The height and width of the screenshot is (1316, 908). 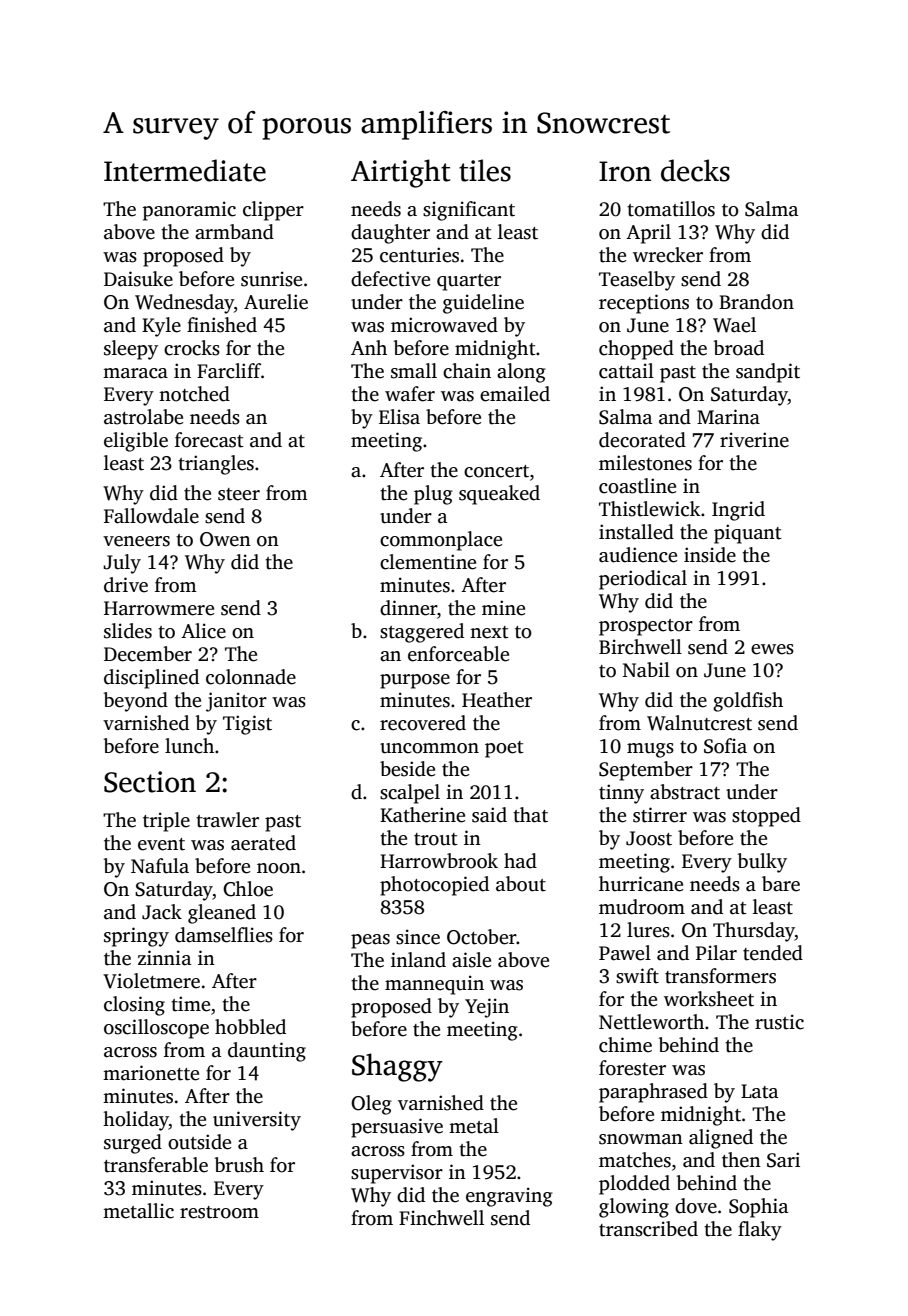 What do you see at coordinates (695, 170) in the screenshot?
I see `decks` at bounding box center [695, 170].
